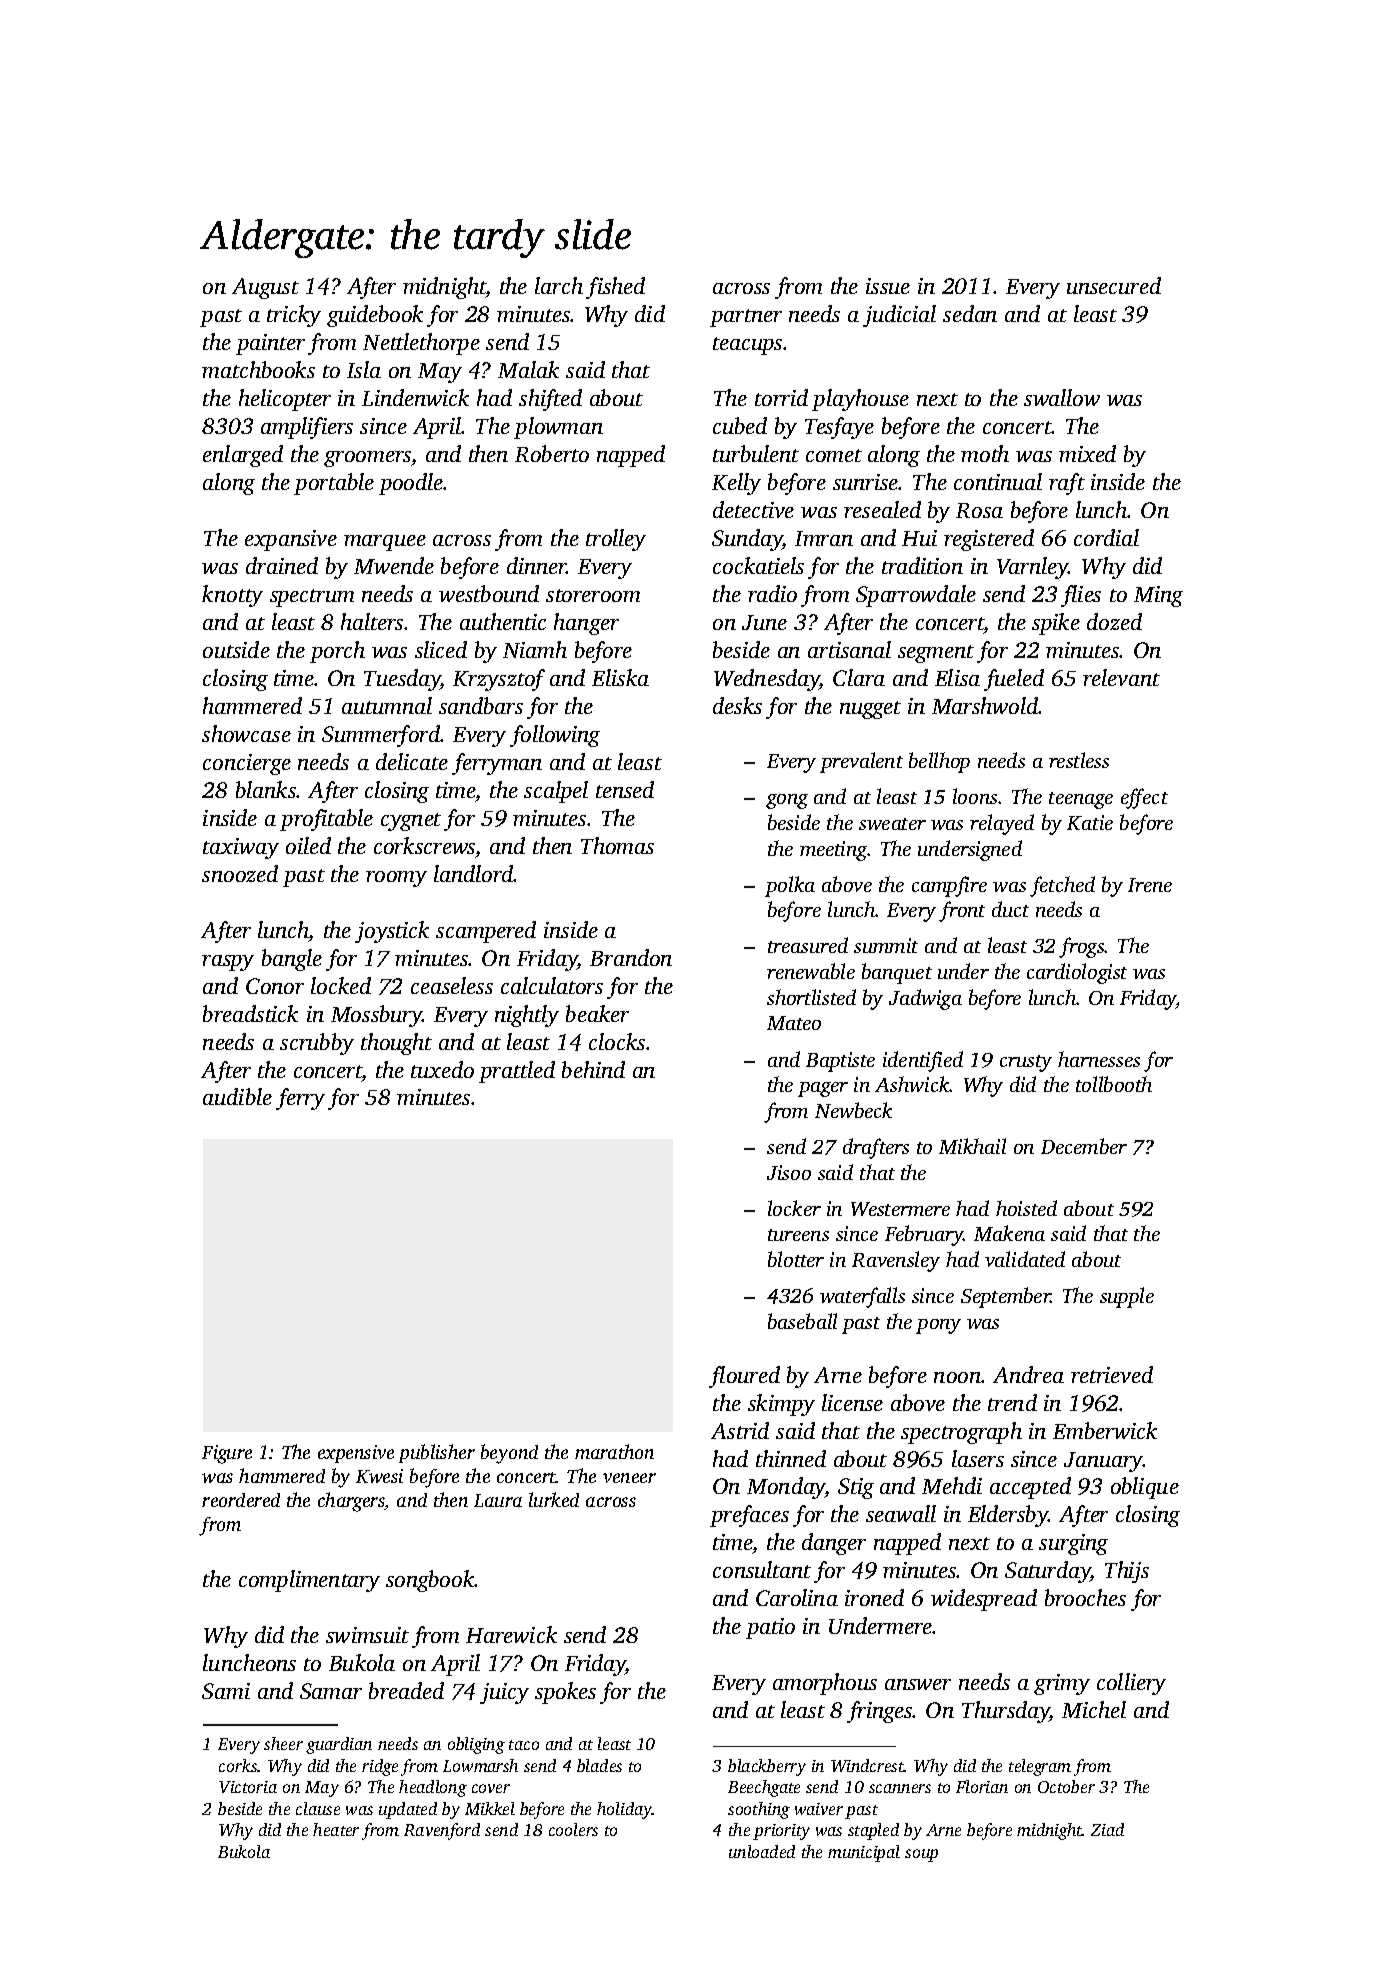 Image resolution: width=1386 pixels, height=1969 pixels. What do you see at coordinates (248, 1787) in the document?
I see `Victoria` at bounding box center [248, 1787].
